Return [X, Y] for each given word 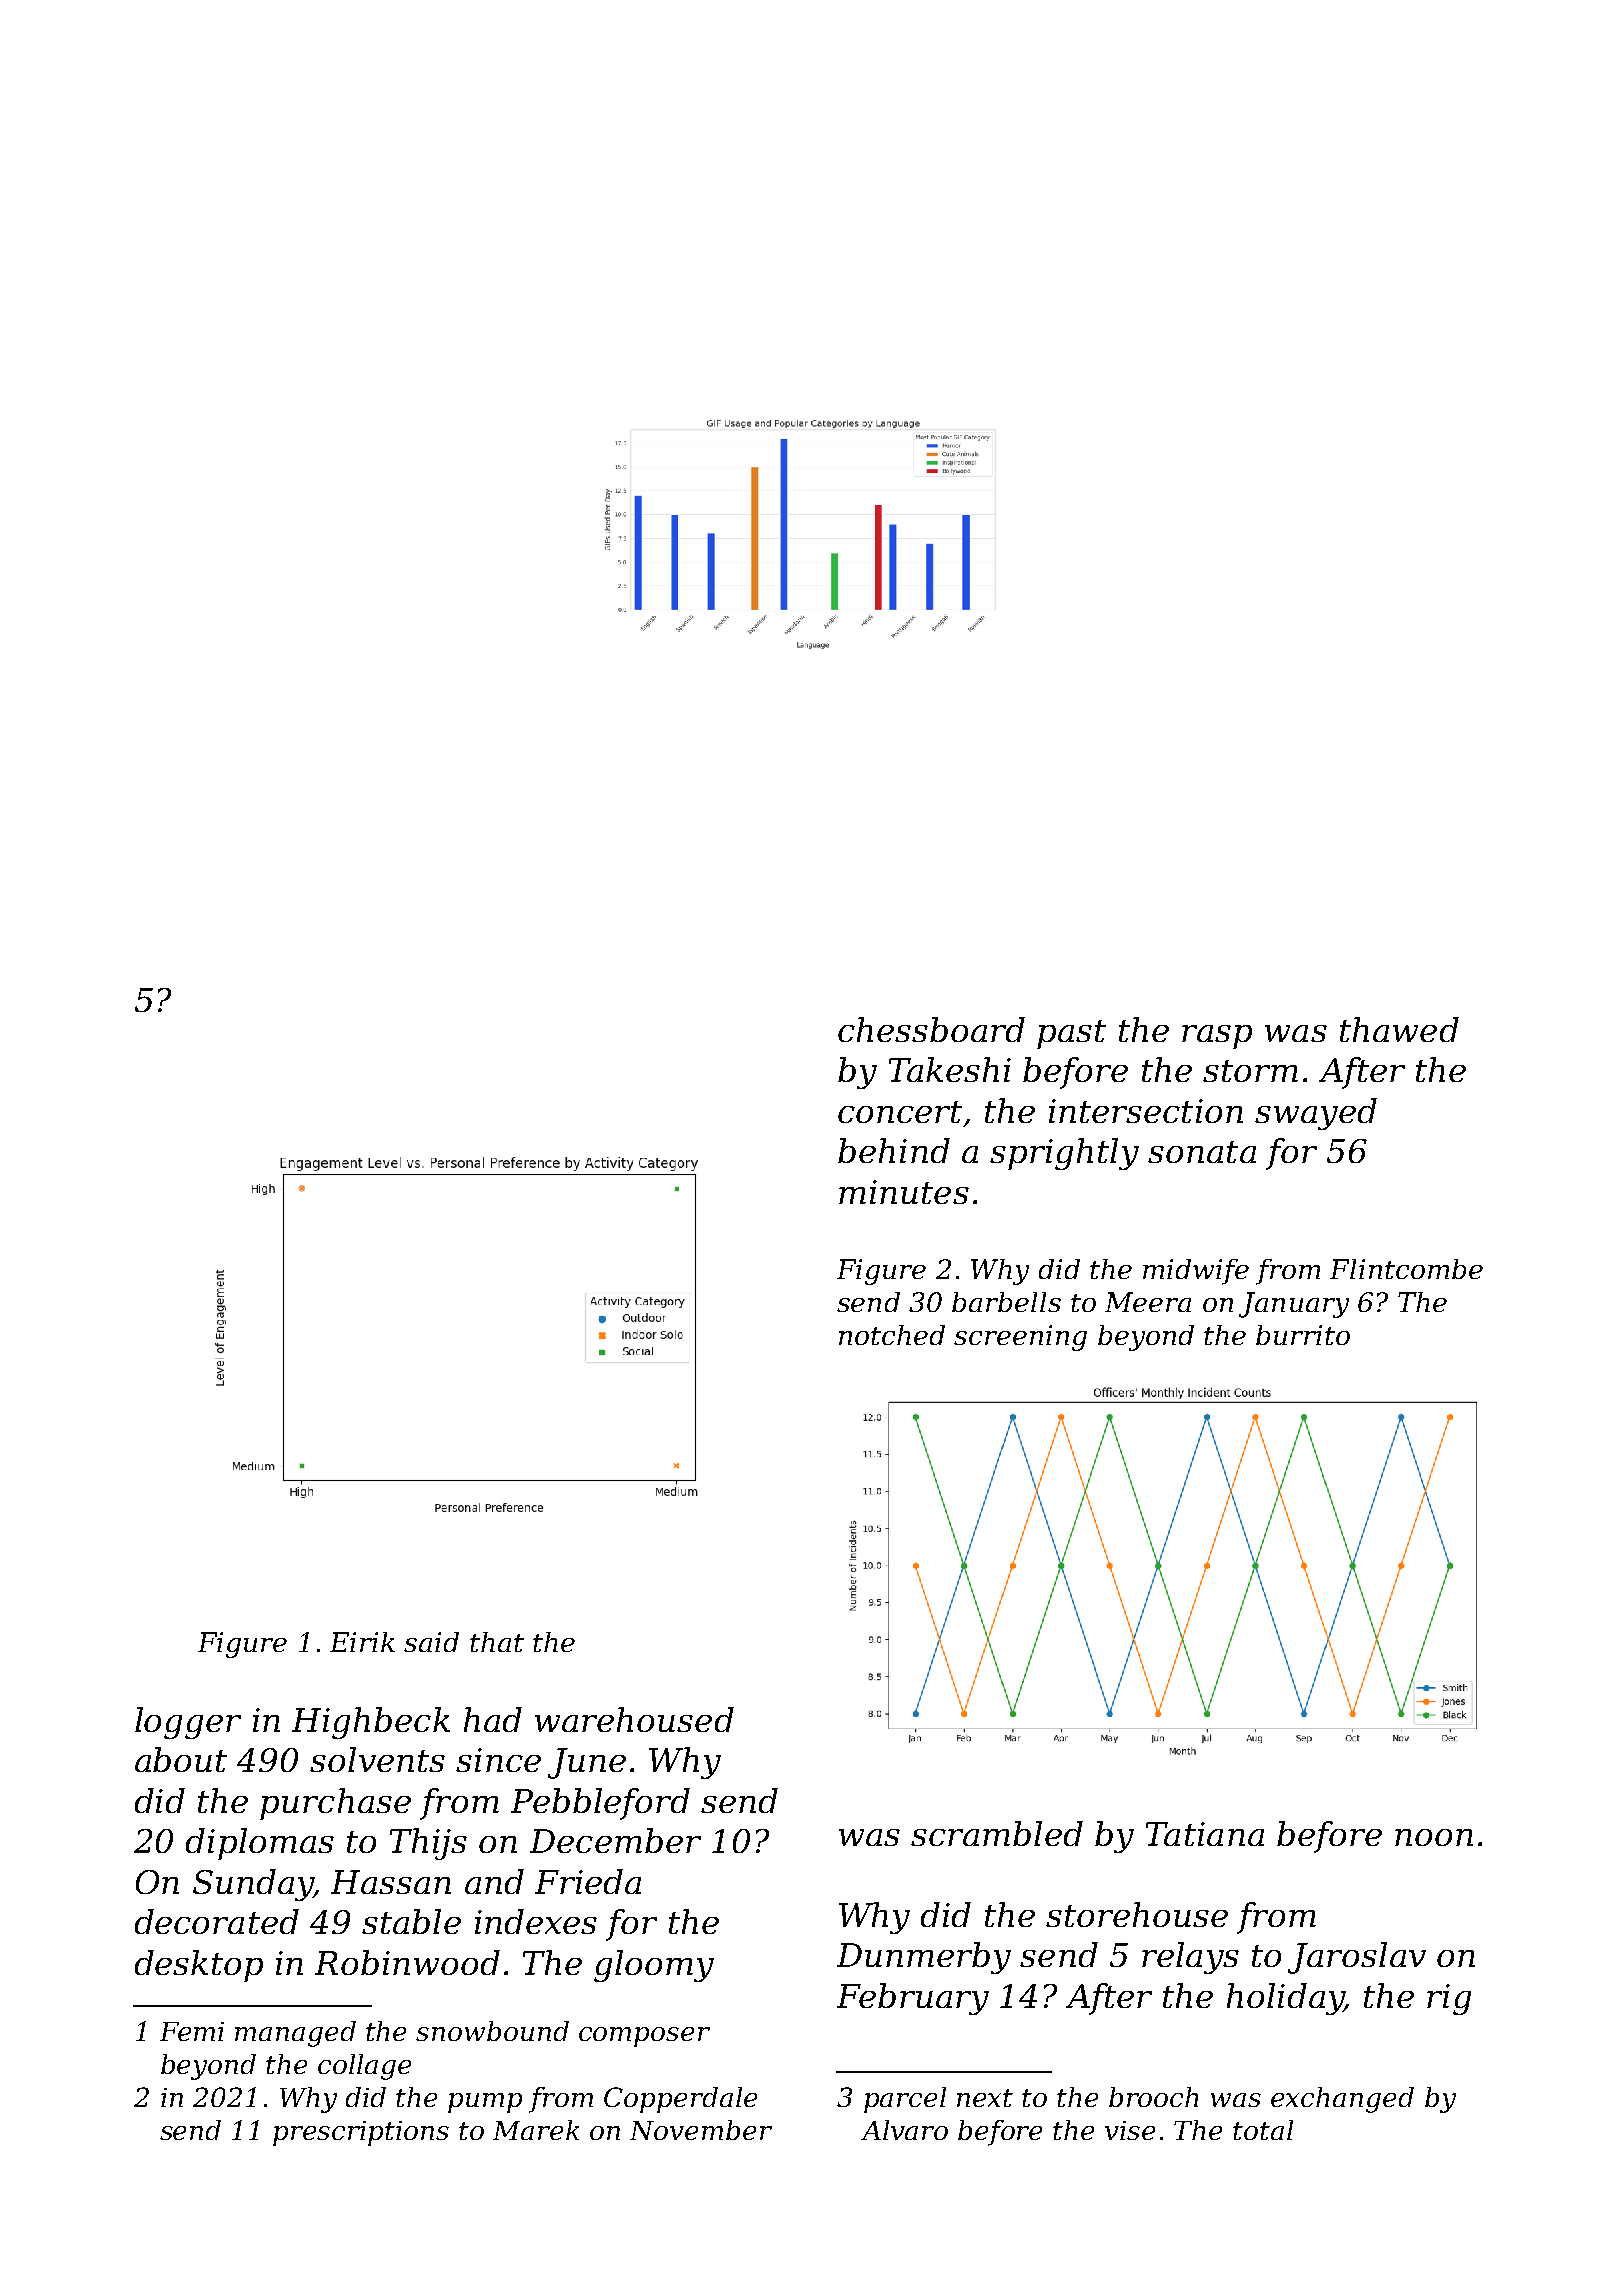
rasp [1217, 1037]
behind [894, 1150]
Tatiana [1205, 1834]
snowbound [492, 2031]
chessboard [931, 1029]
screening [1020, 1338]
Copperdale [680, 2100]
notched [892, 1335]
